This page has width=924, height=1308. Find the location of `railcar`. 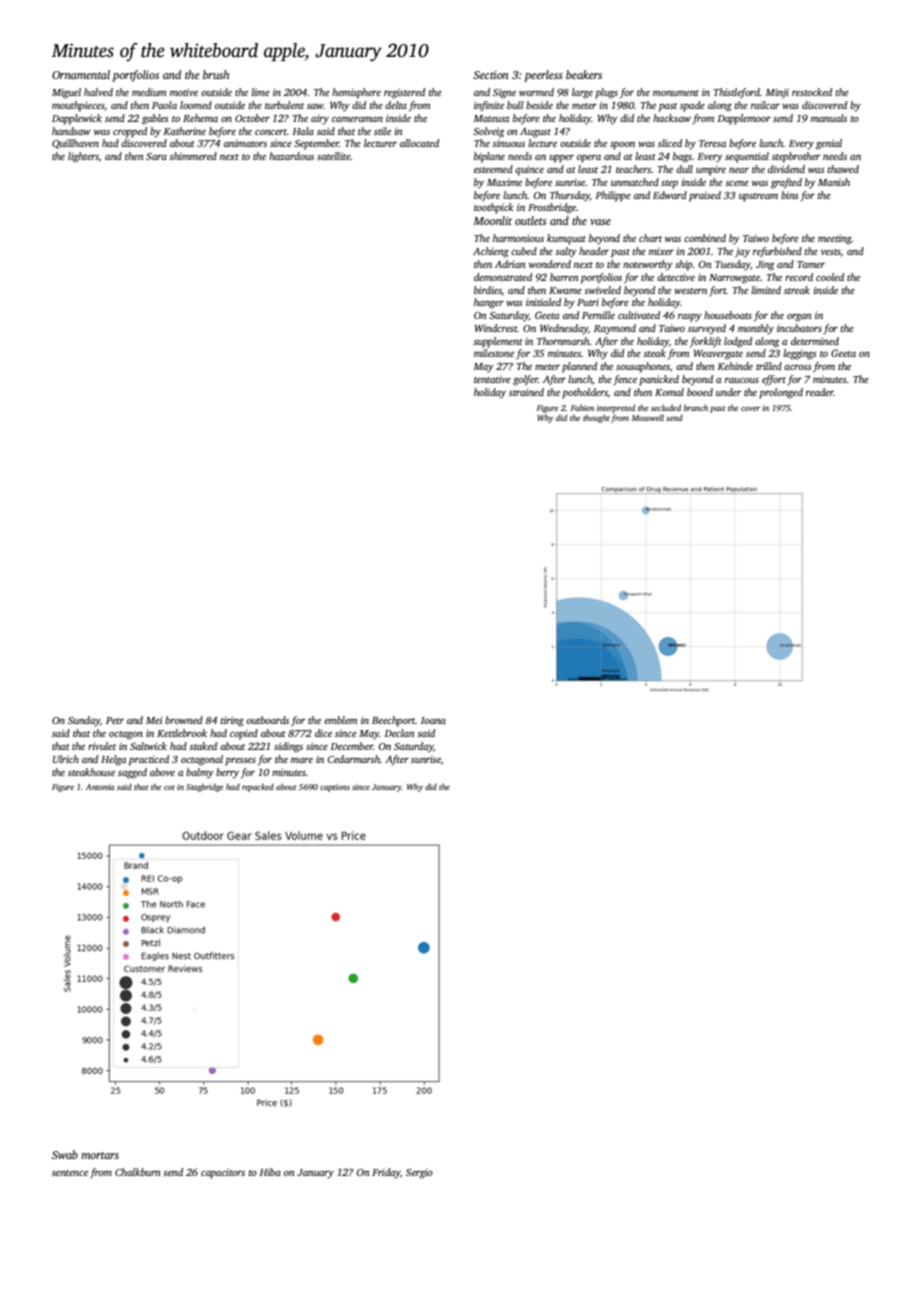

railcar is located at coordinates (765, 105).
